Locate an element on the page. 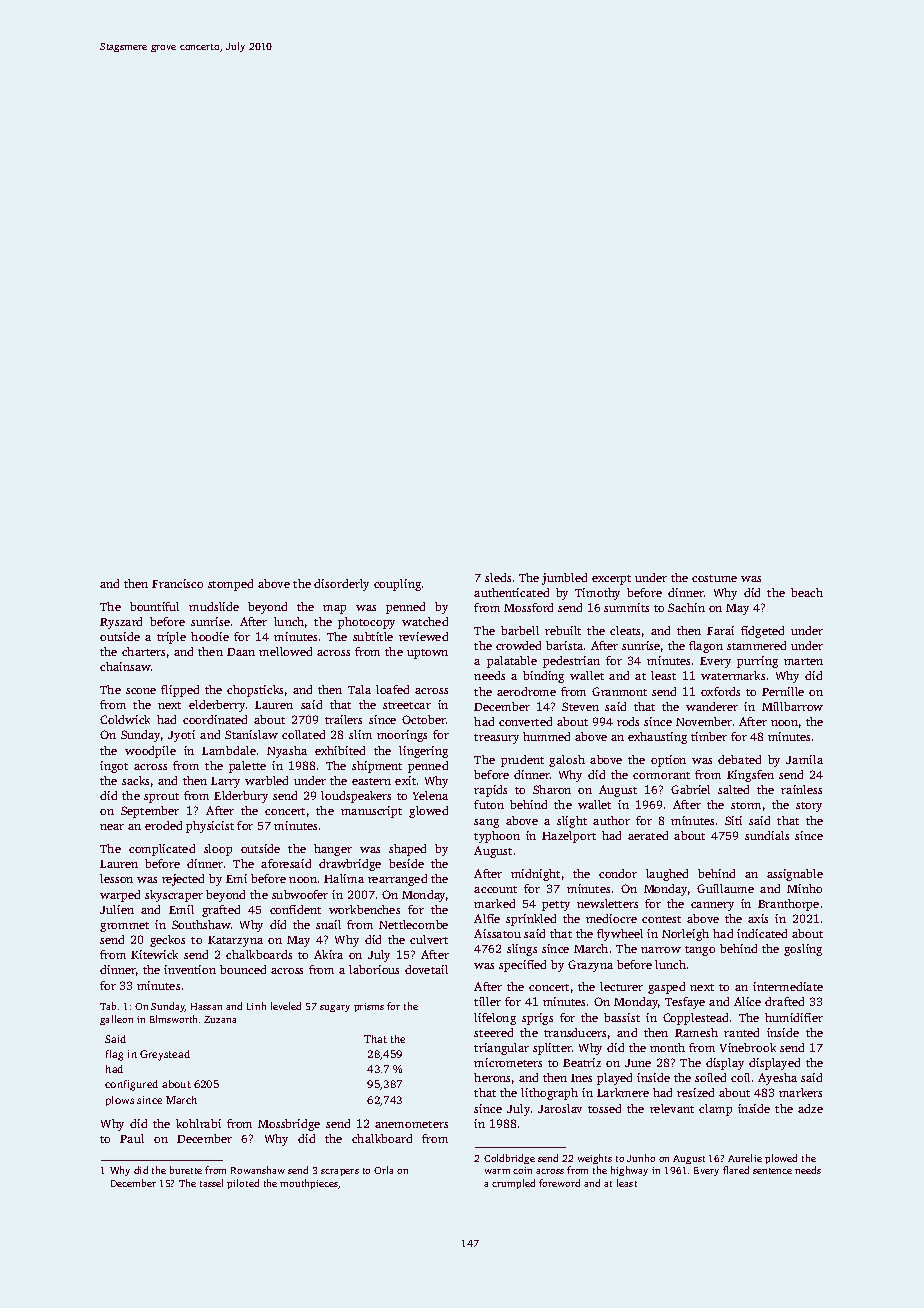 The width and height of the image is (924, 1308). typhoon is located at coordinates (497, 837).
